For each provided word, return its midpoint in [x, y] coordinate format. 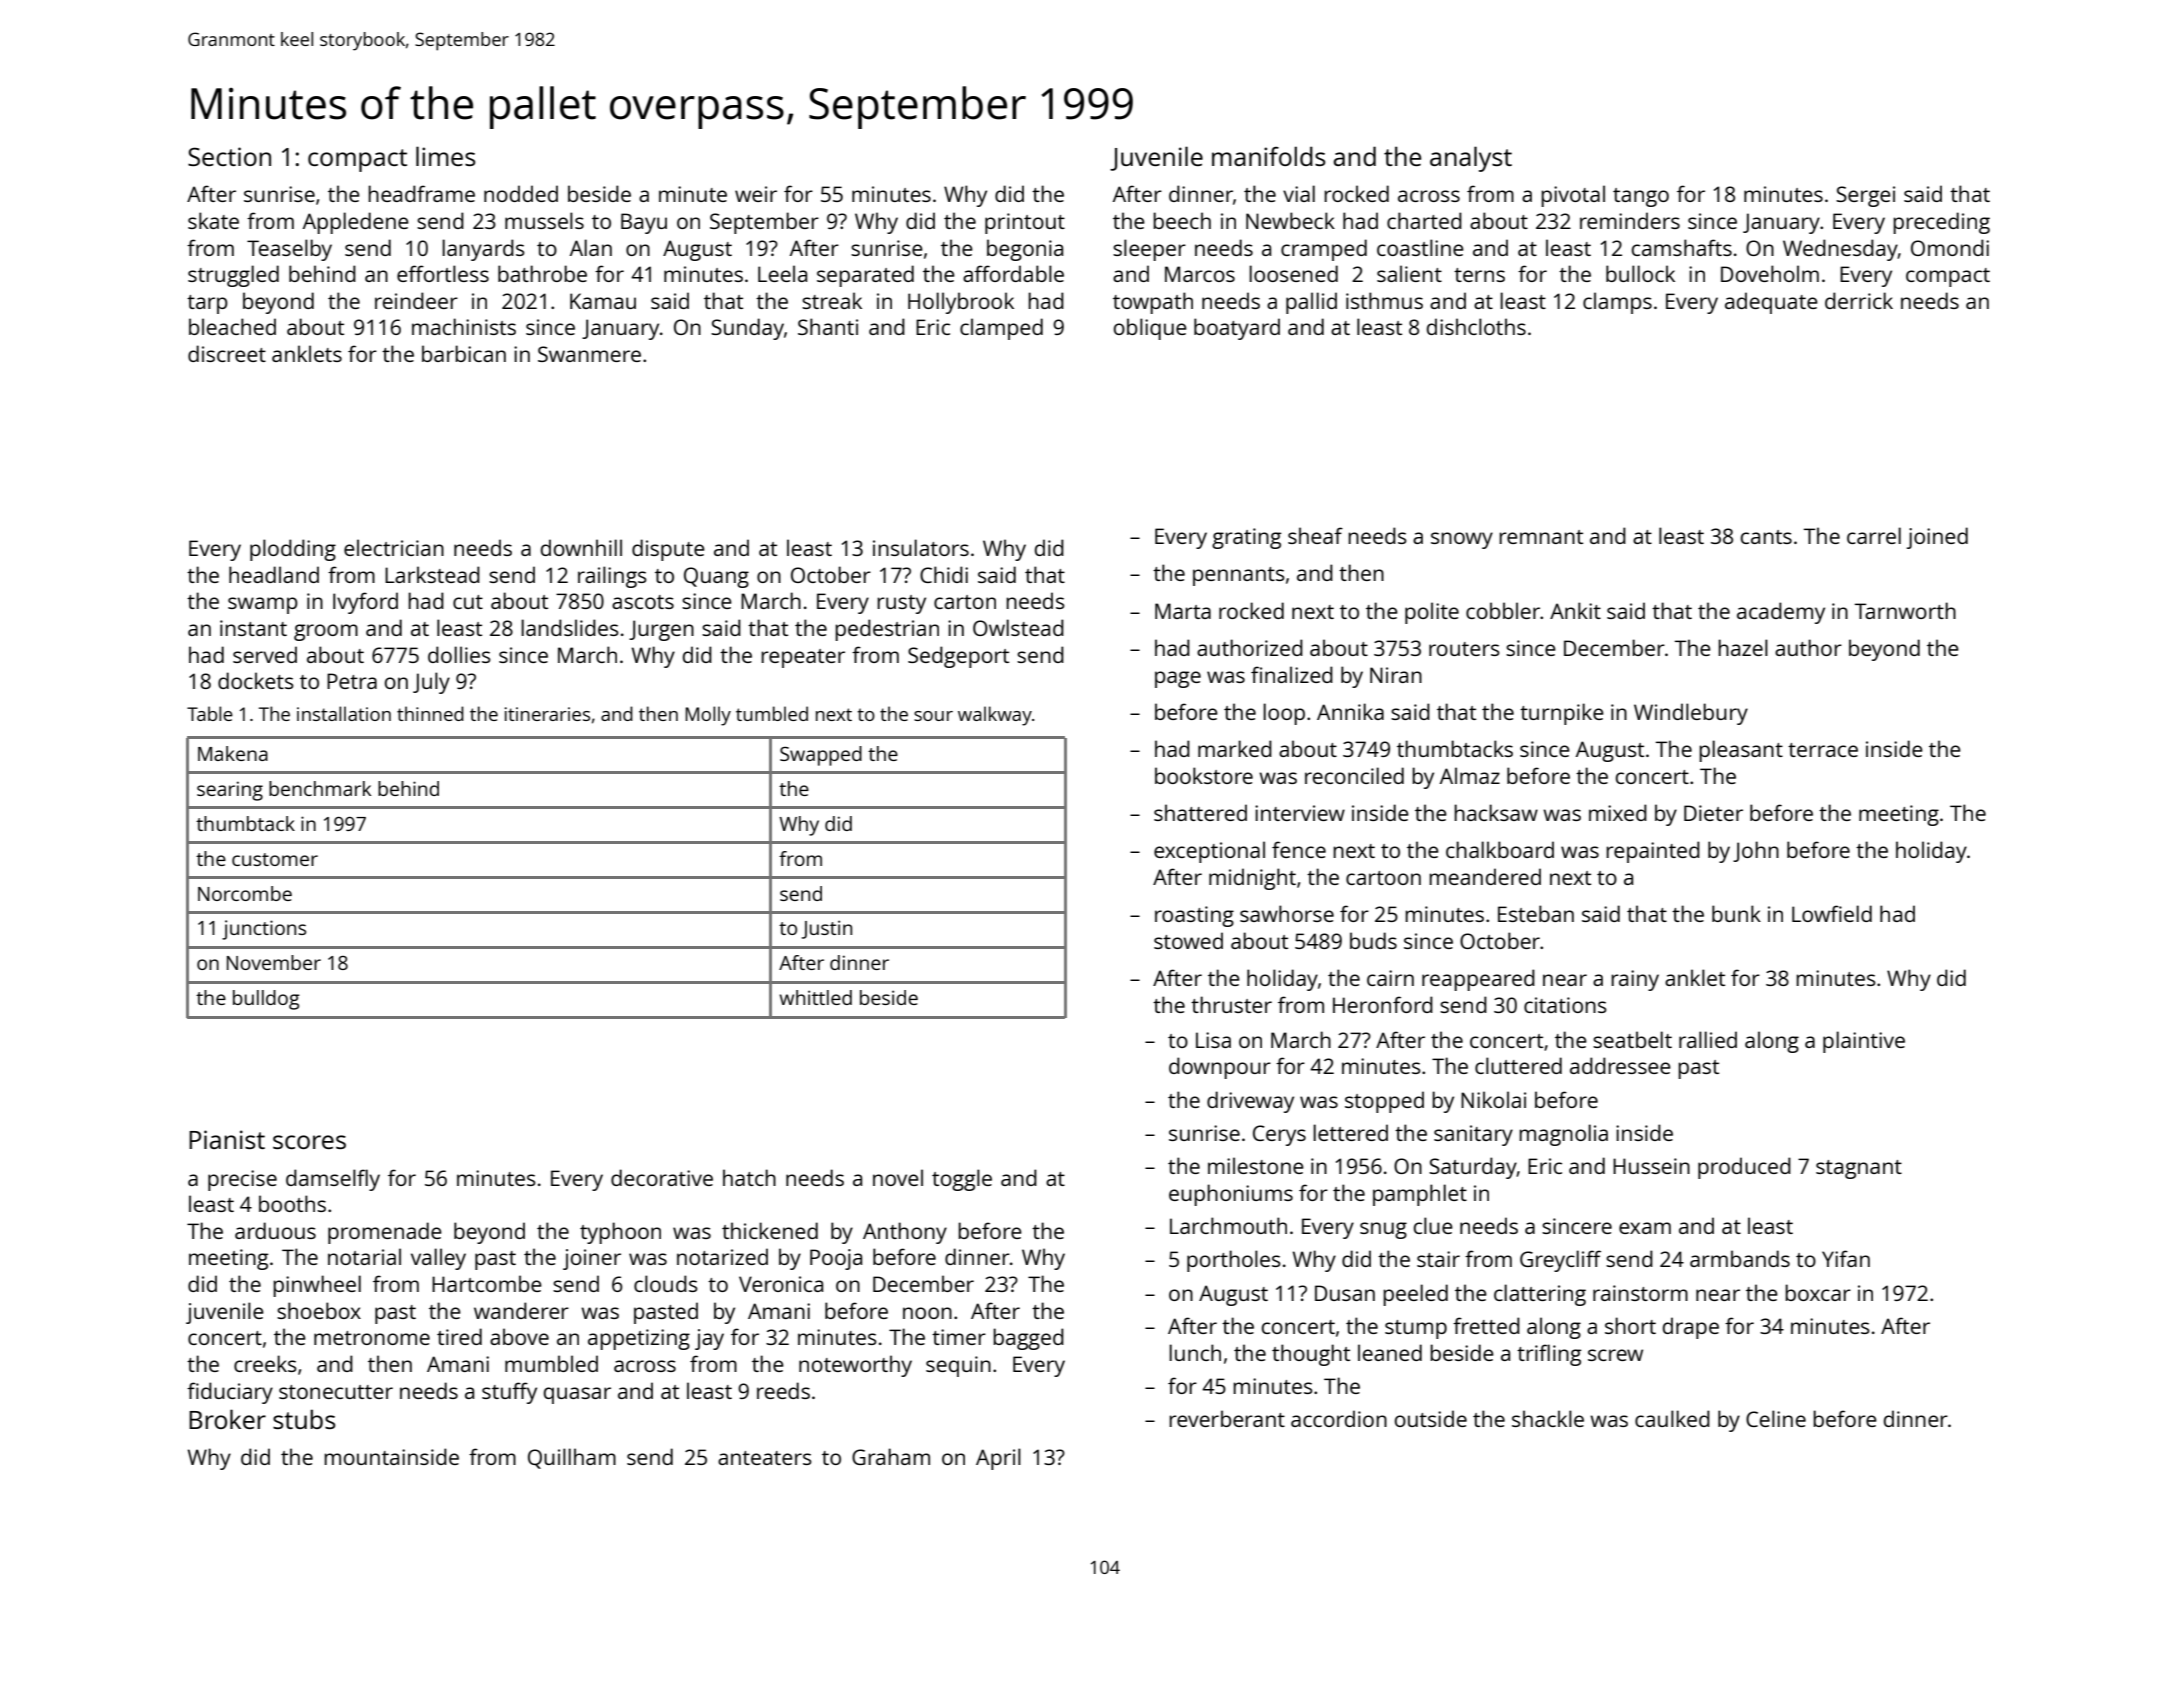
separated [865, 276]
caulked [1672, 1418]
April [998, 1459]
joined [1937, 538]
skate [213, 220]
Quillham [572, 1458]
